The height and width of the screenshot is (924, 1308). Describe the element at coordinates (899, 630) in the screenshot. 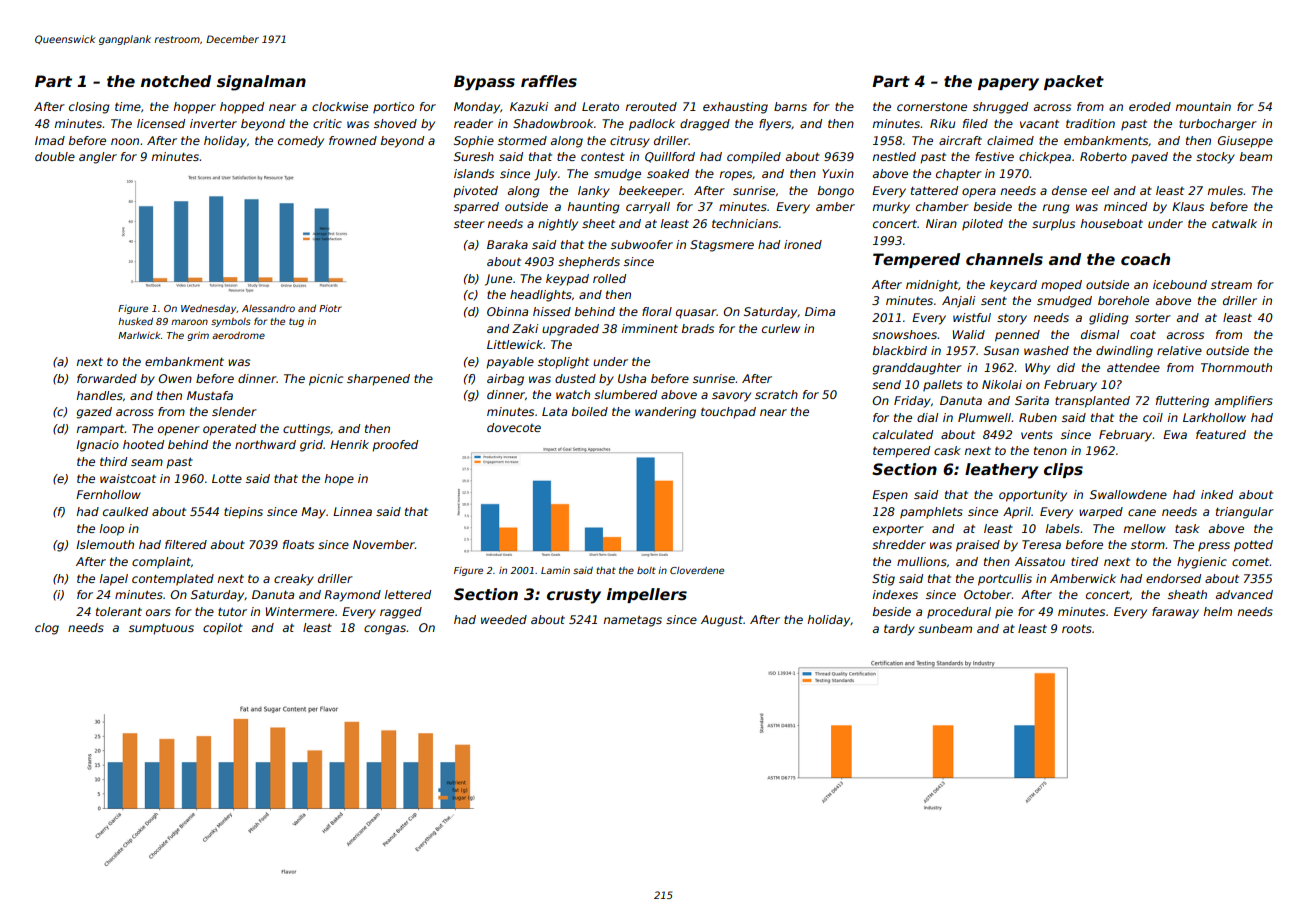

I see `tardy` at that location.
